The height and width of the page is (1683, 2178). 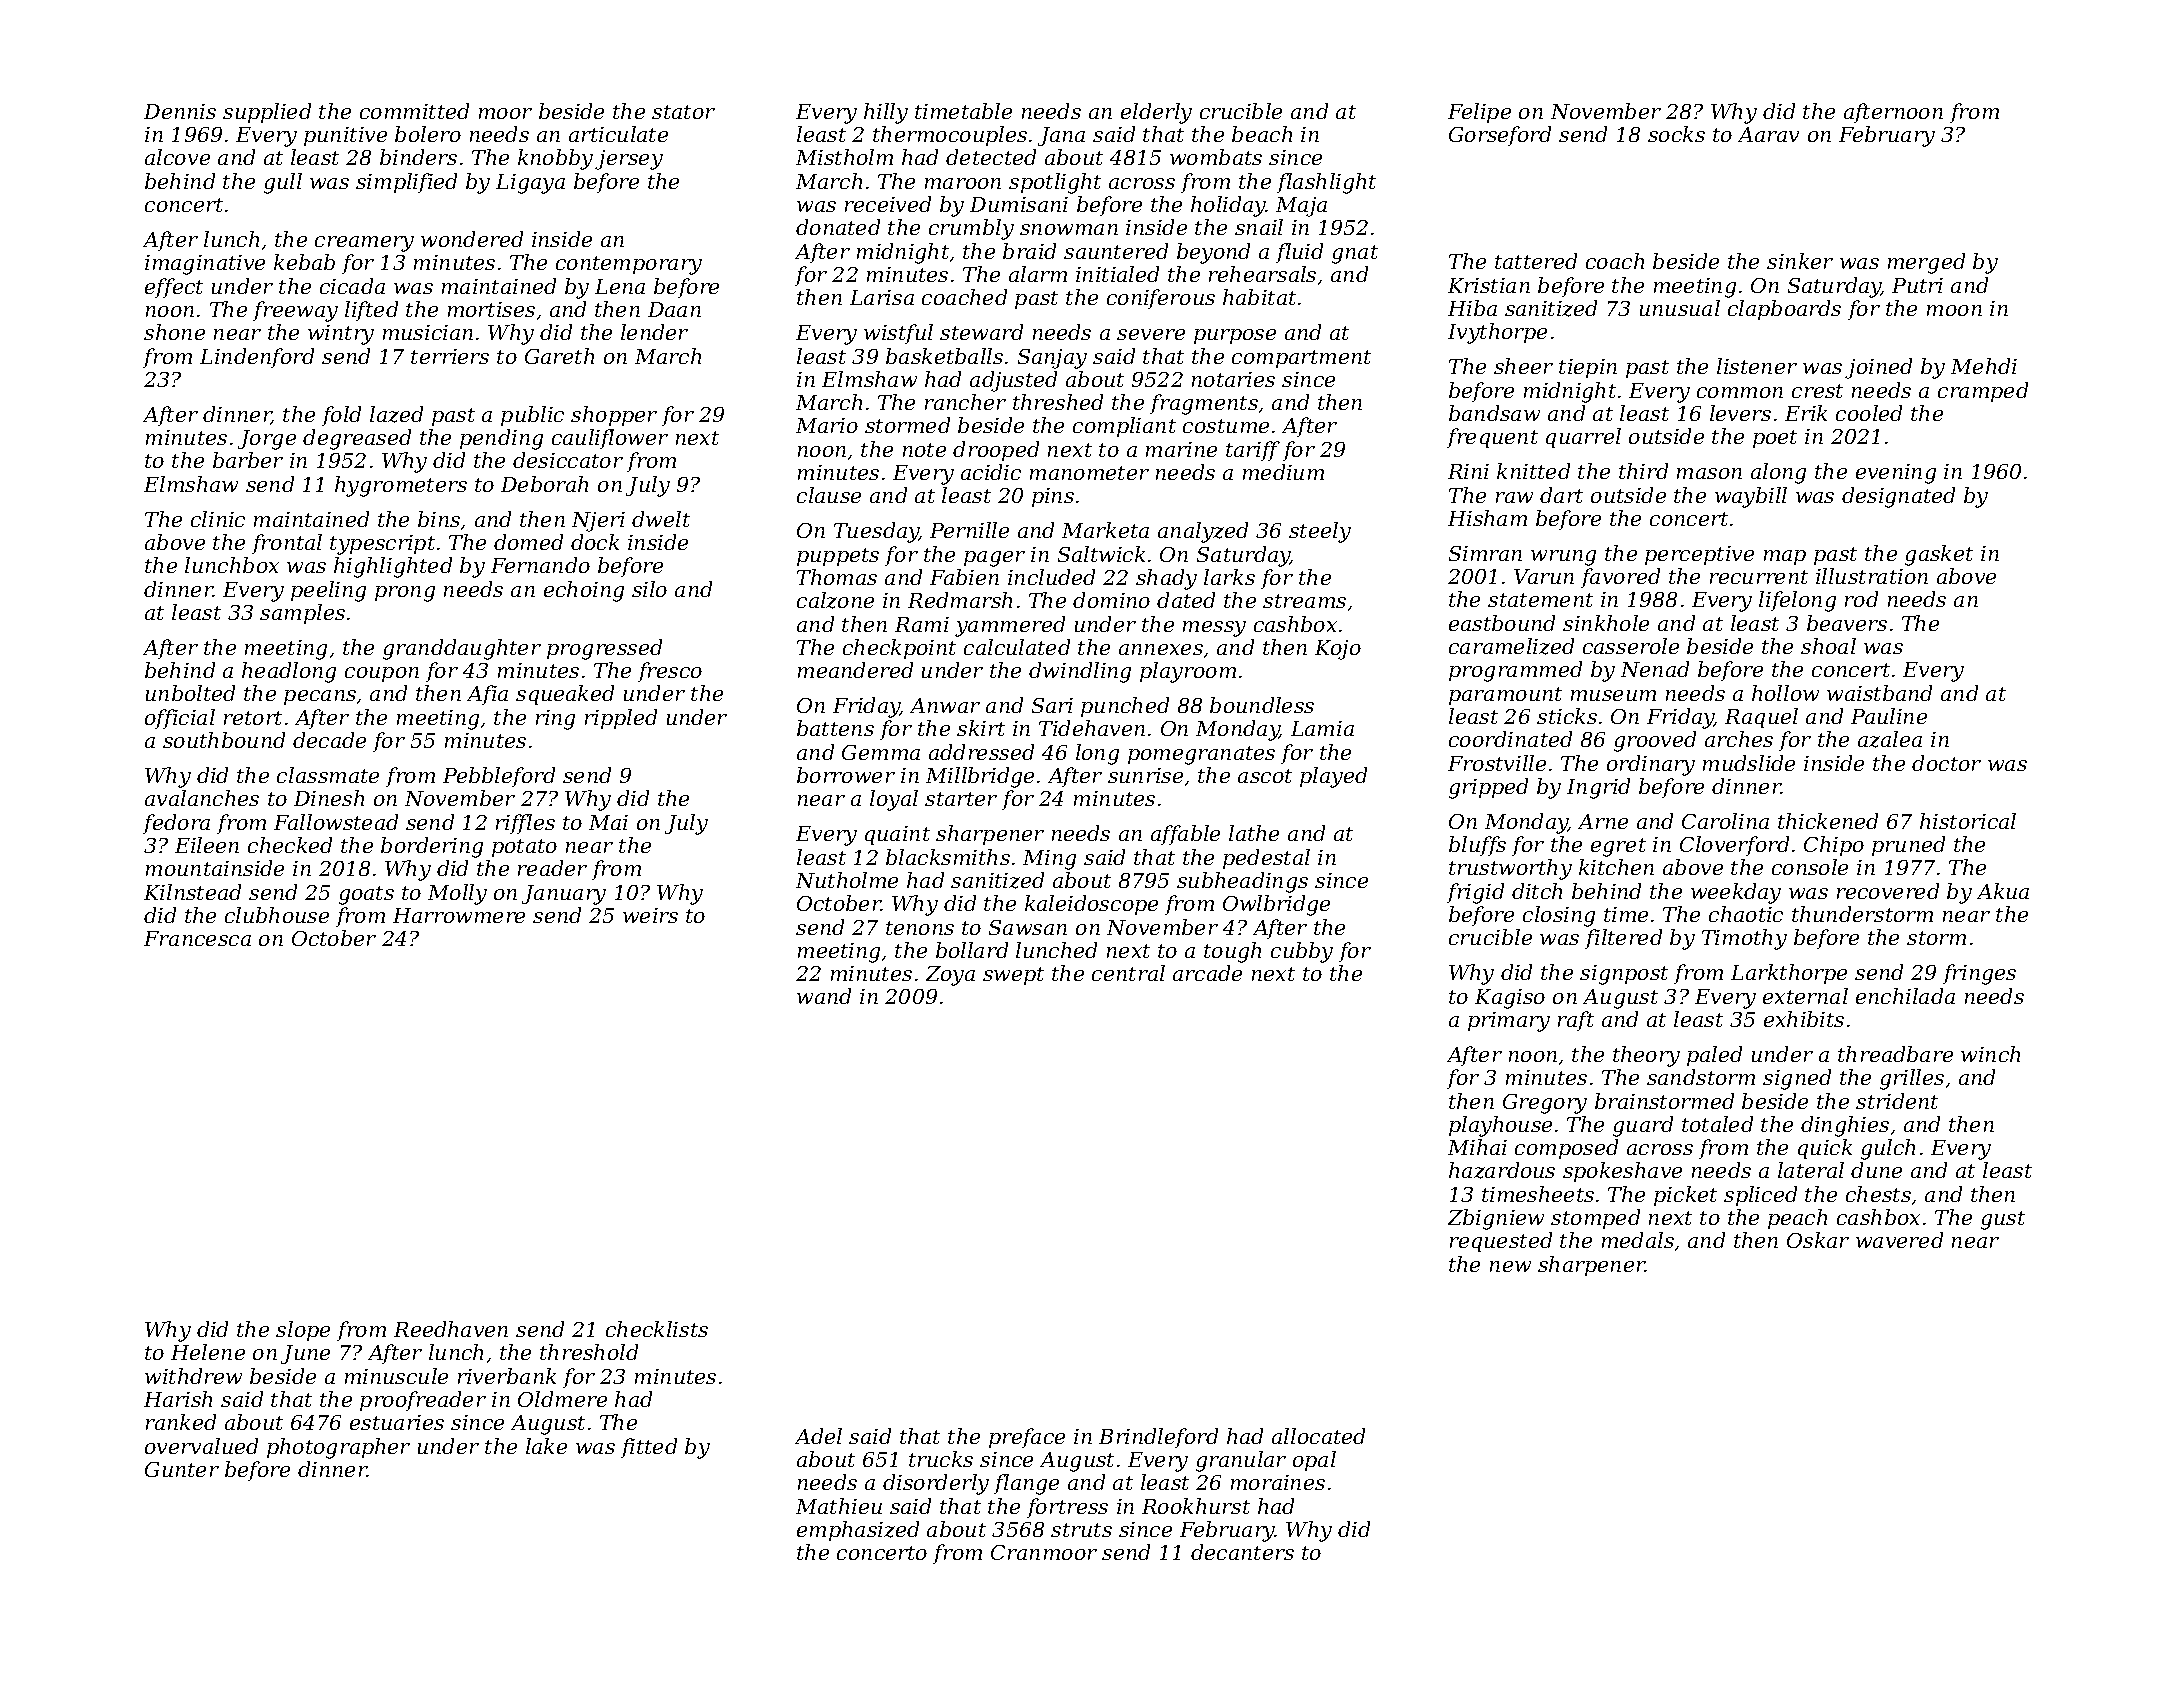 I want to click on maroon, so click(x=963, y=183).
